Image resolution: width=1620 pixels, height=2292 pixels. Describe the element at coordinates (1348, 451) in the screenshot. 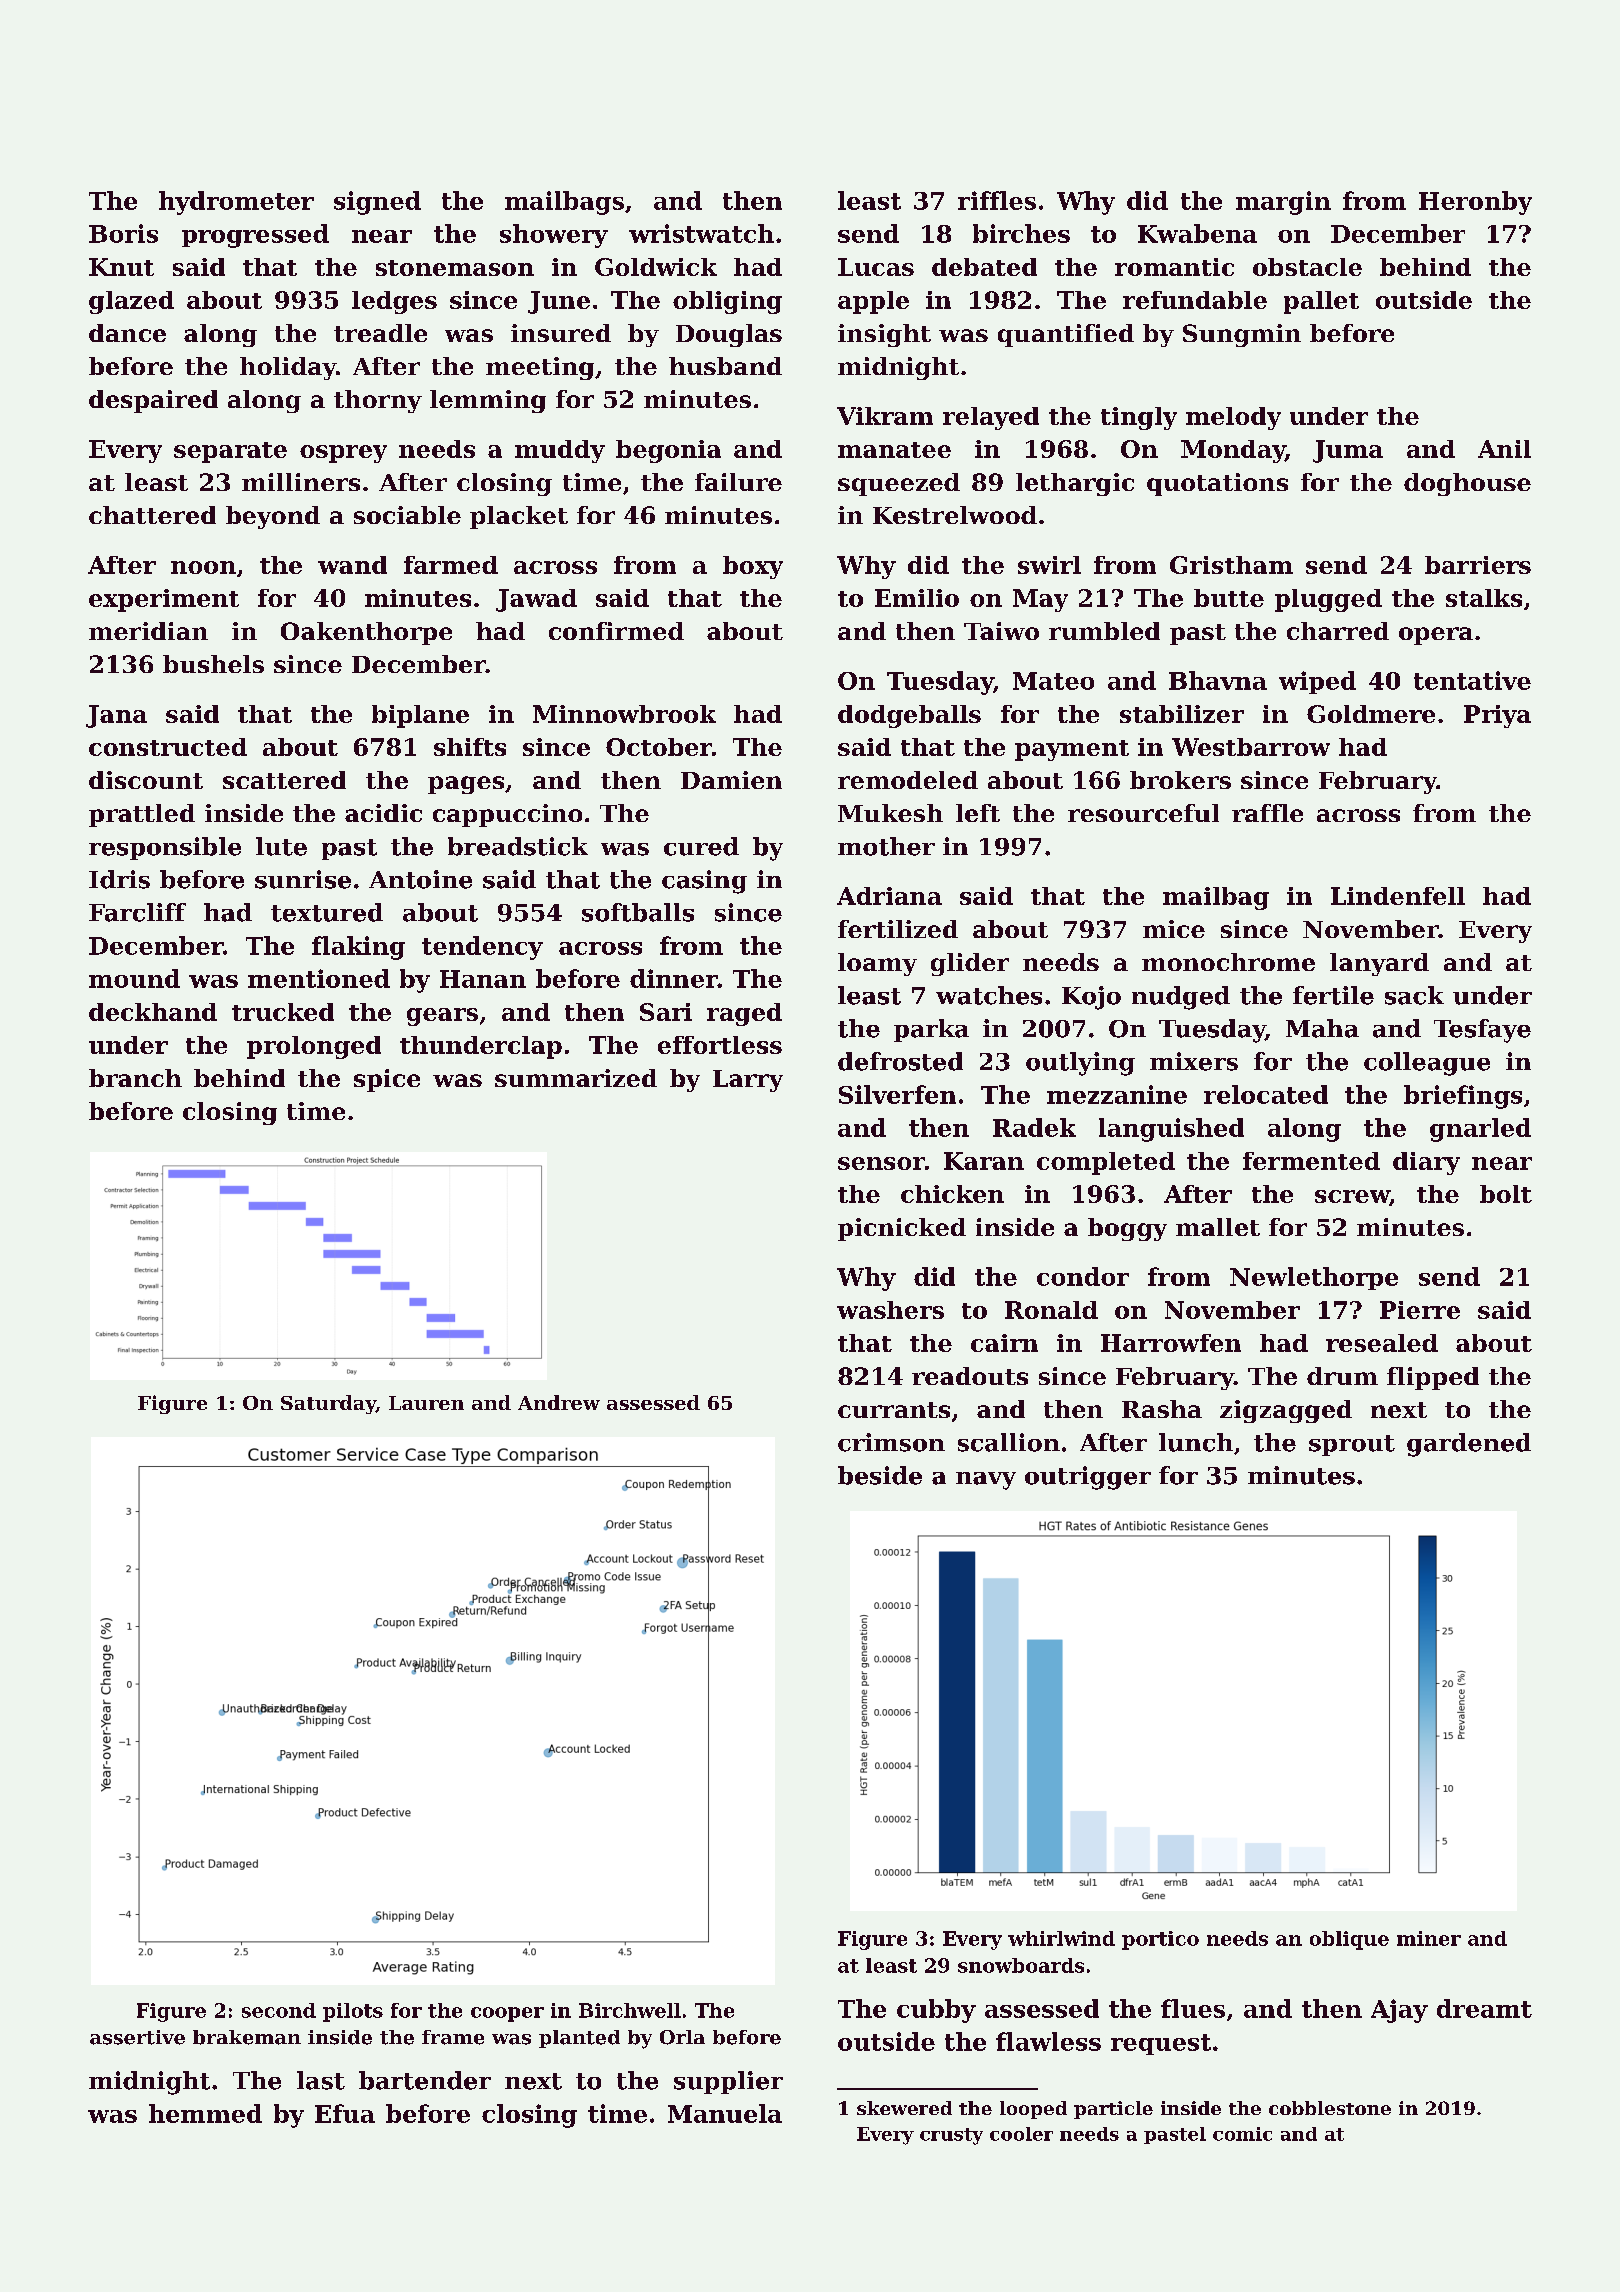

I see `Juma` at that location.
